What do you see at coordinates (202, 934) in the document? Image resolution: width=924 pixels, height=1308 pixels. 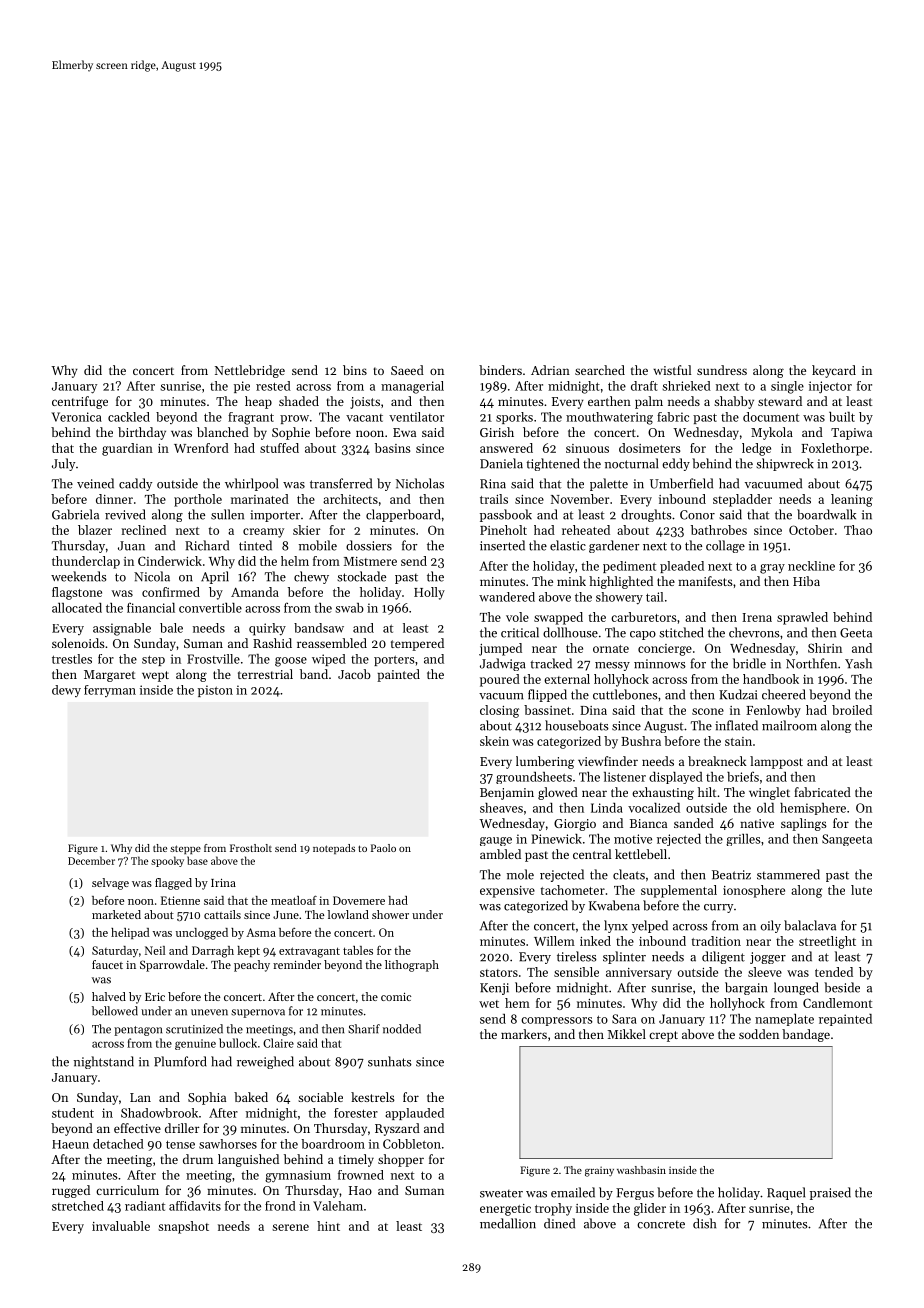 I see `unclogged` at bounding box center [202, 934].
